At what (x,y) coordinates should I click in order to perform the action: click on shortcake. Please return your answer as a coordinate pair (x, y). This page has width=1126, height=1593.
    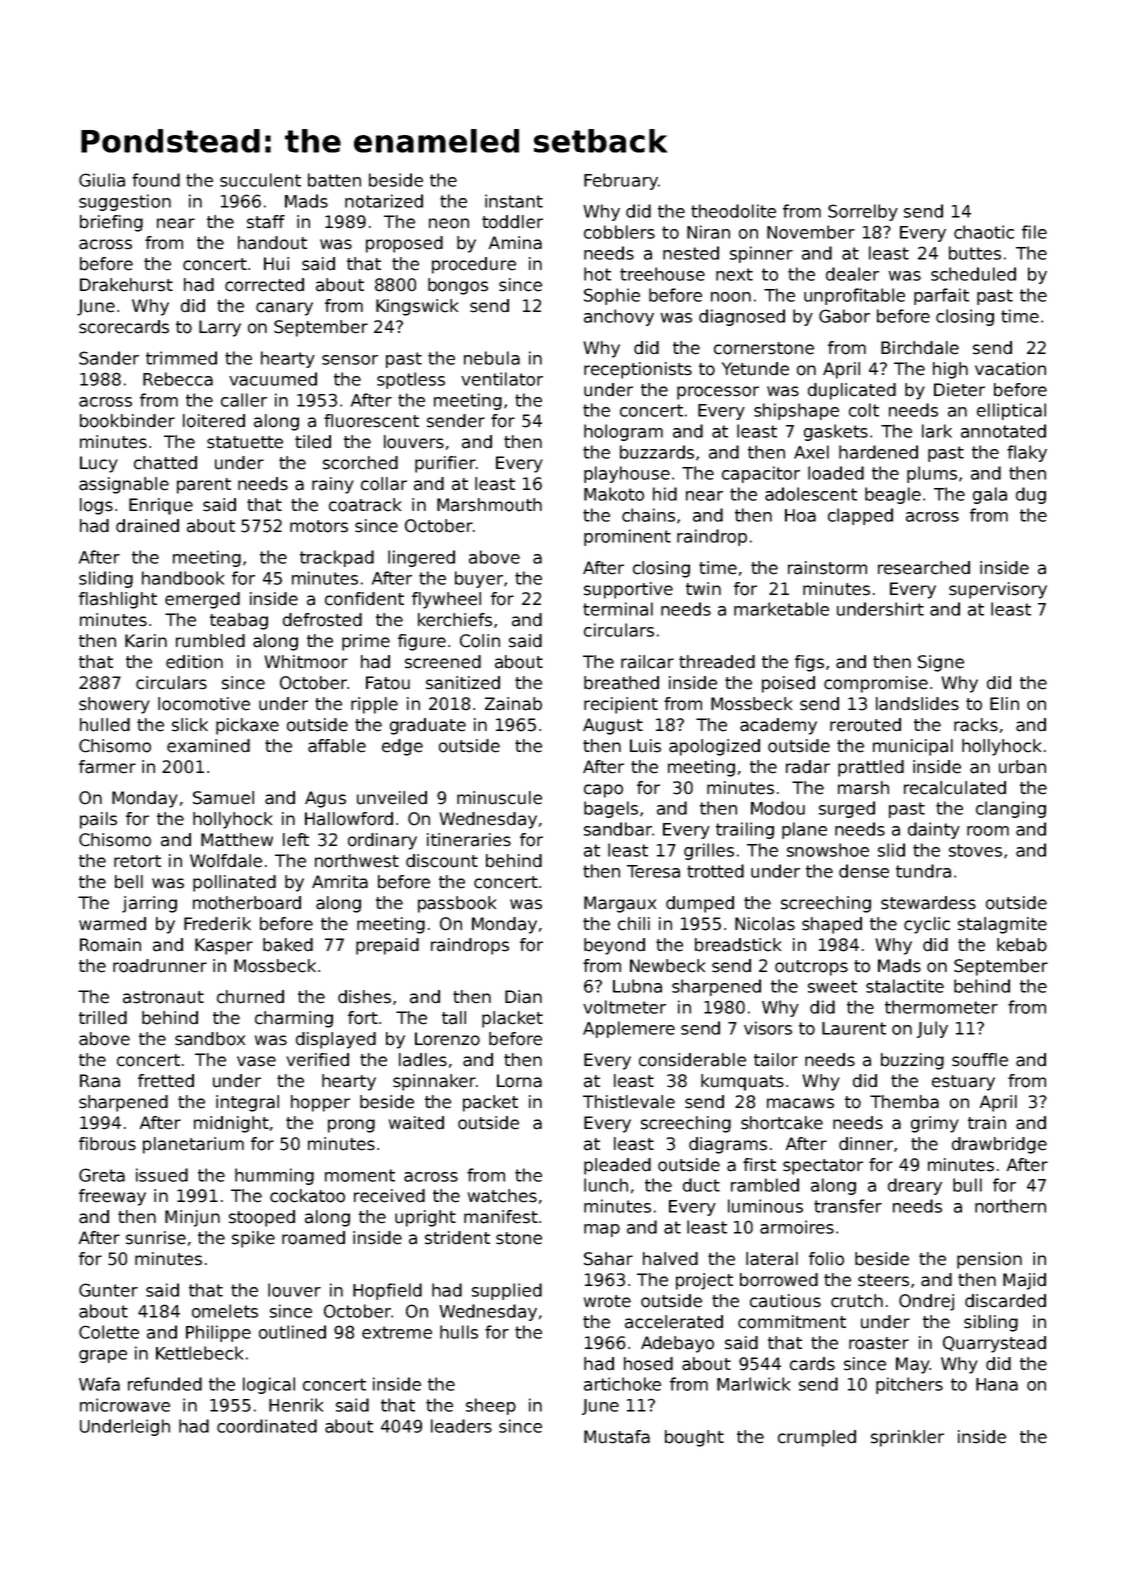
    Looking at the image, I should click on (782, 1123).
